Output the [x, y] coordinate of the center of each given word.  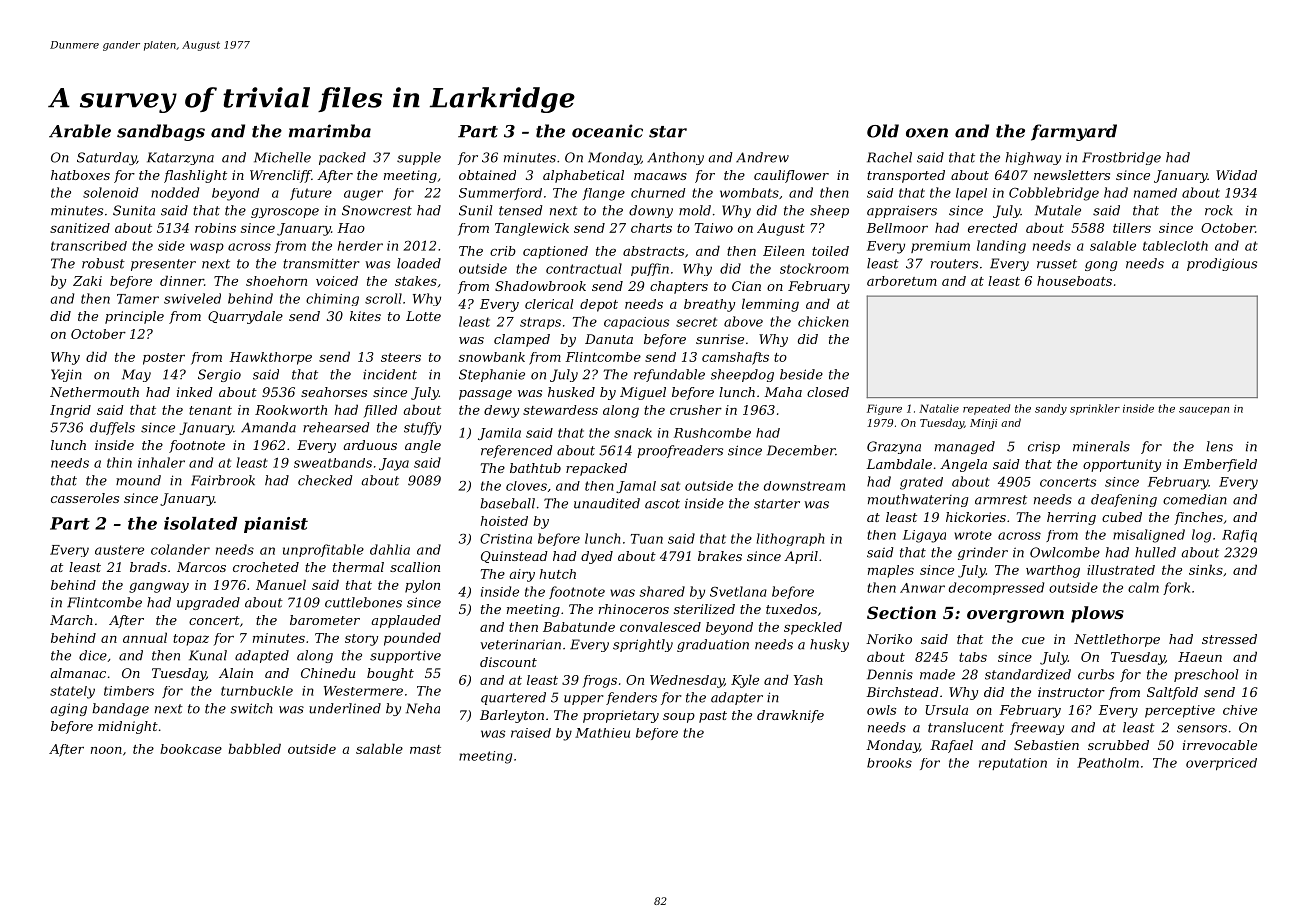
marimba [330, 131]
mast [425, 749]
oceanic [607, 131]
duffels [112, 428]
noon [106, 750]
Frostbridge [1121, 158]
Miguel [643, 393]
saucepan [1204, 411]
